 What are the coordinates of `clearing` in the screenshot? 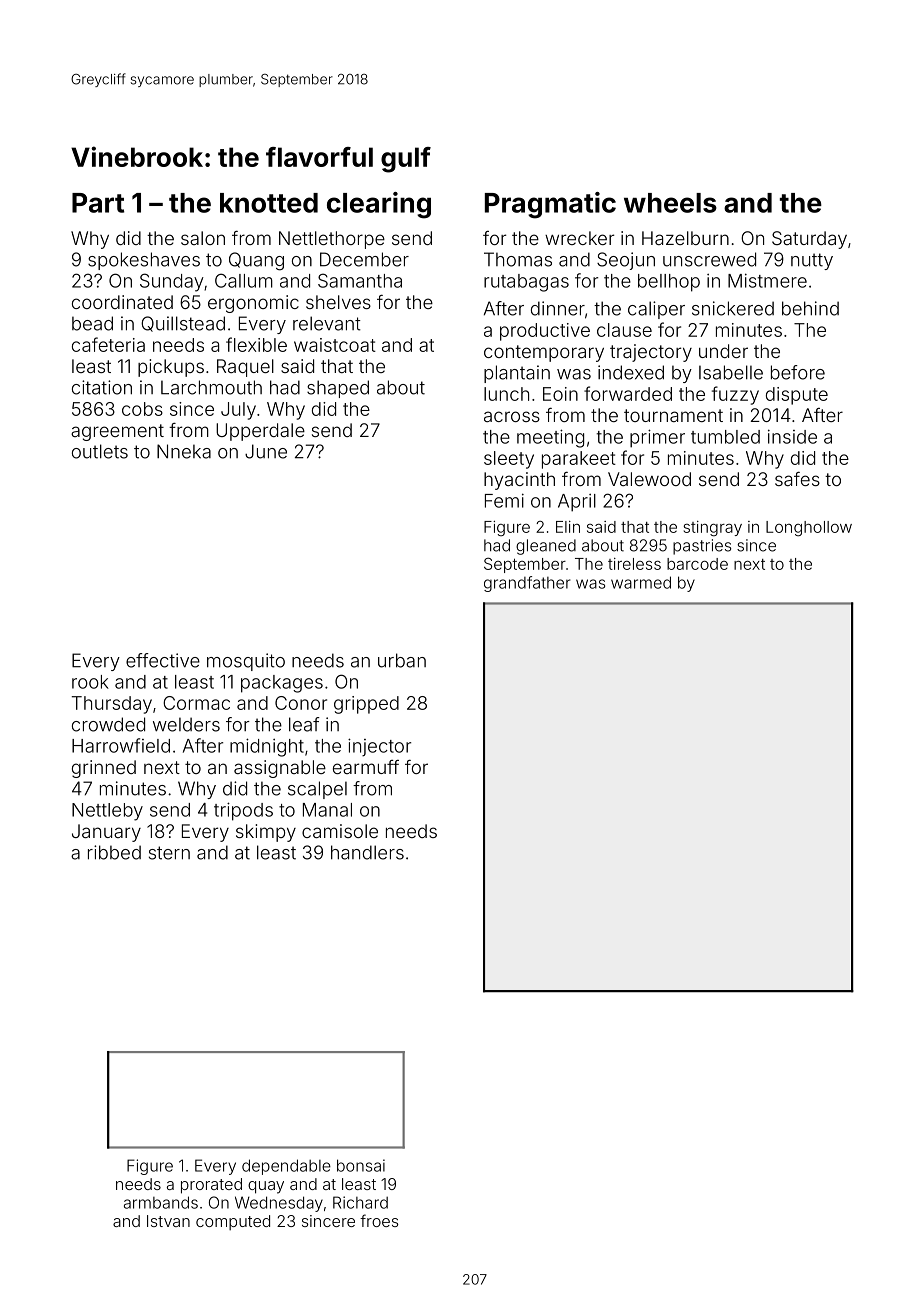 It's located at (379, 205).
